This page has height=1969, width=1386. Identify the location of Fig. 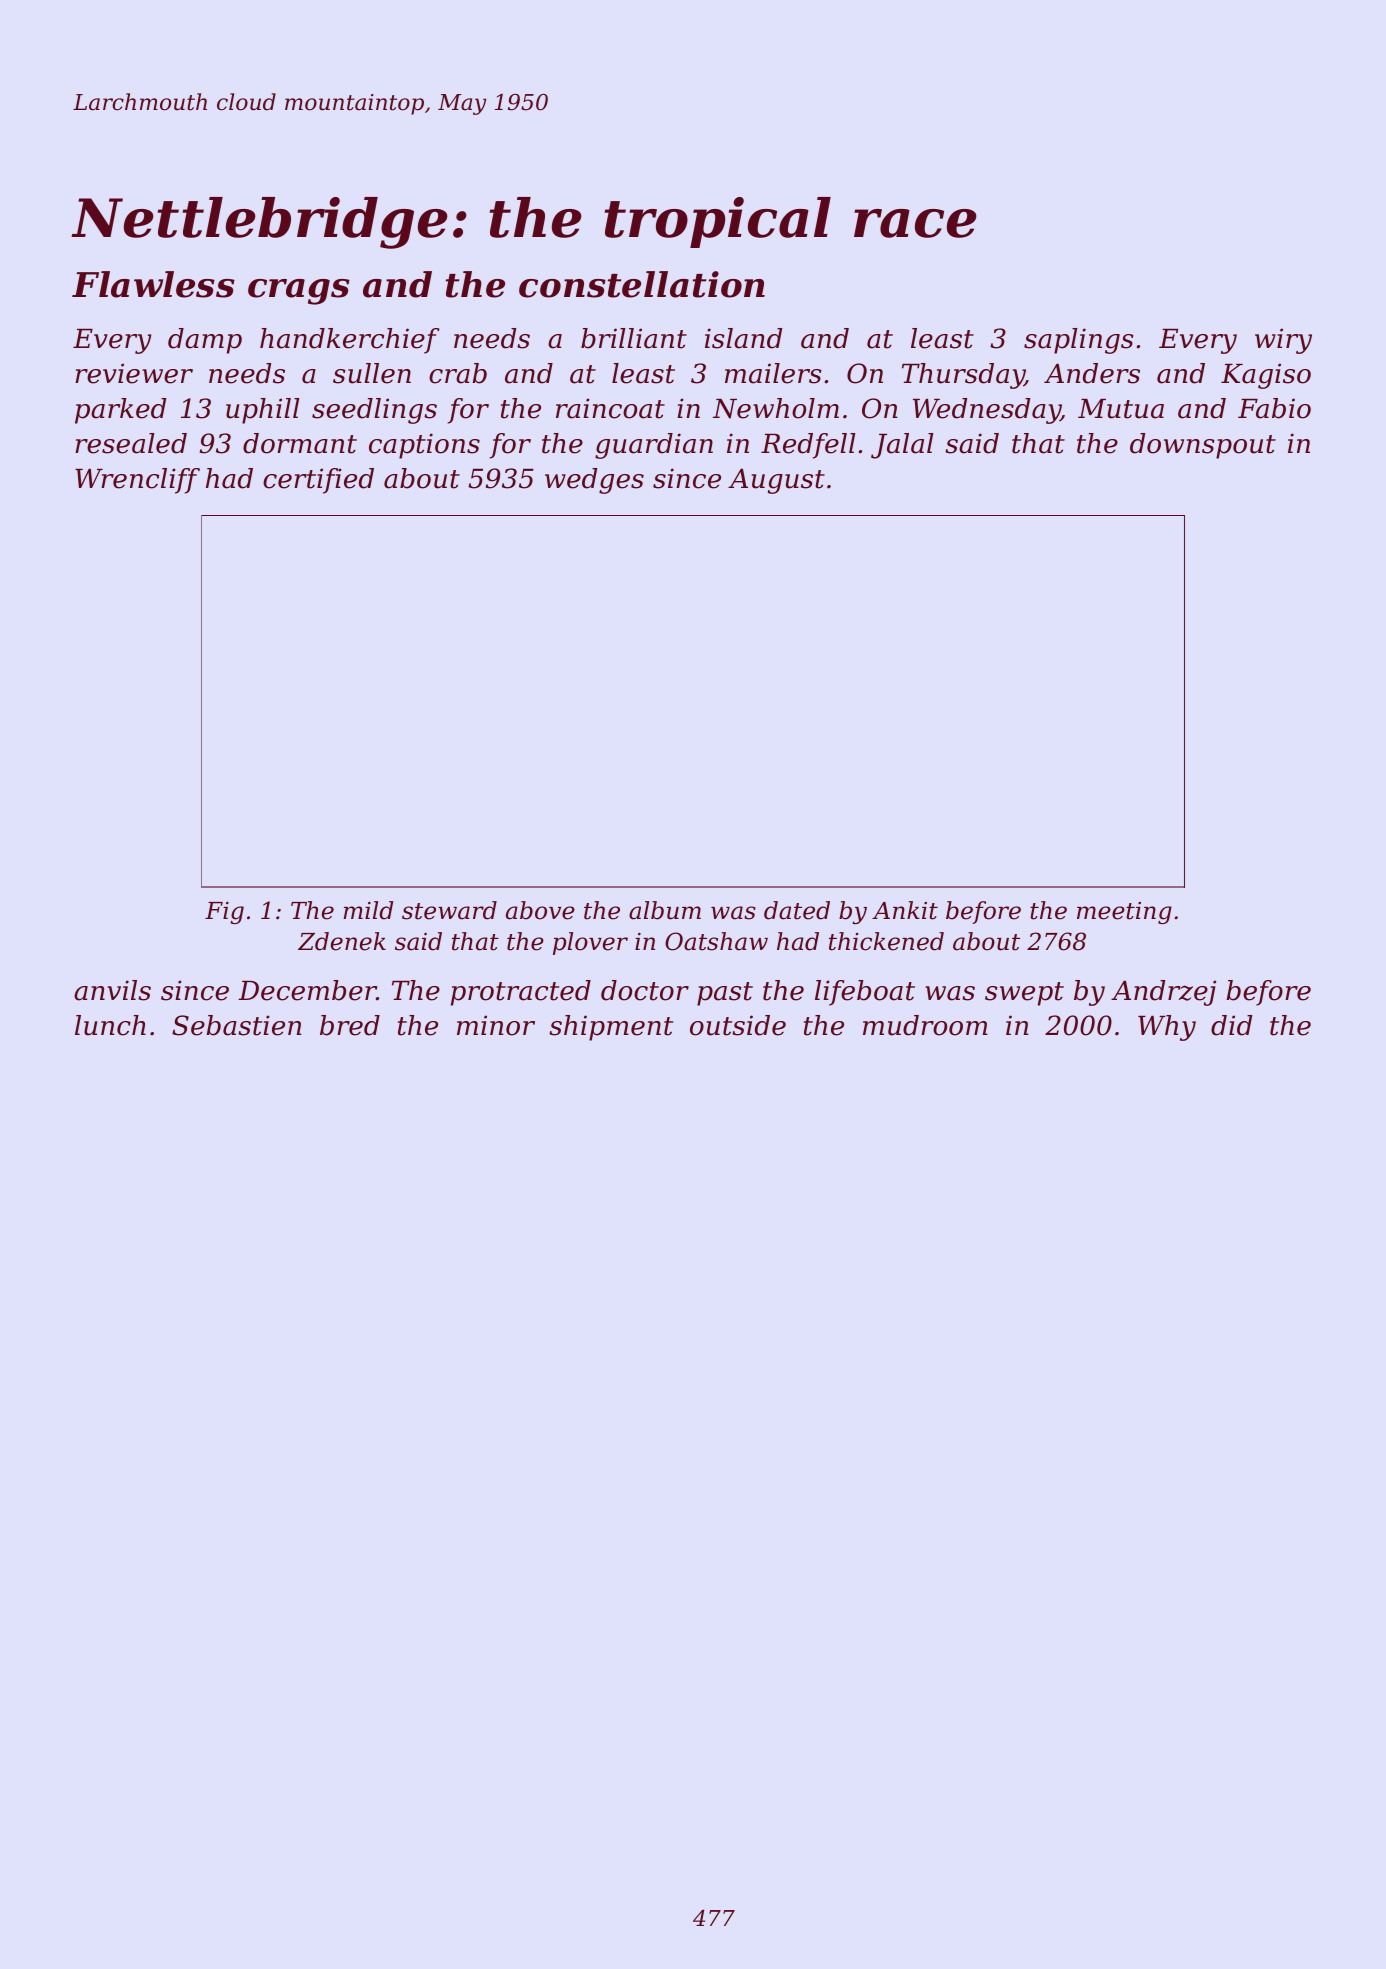
(224, 912).
